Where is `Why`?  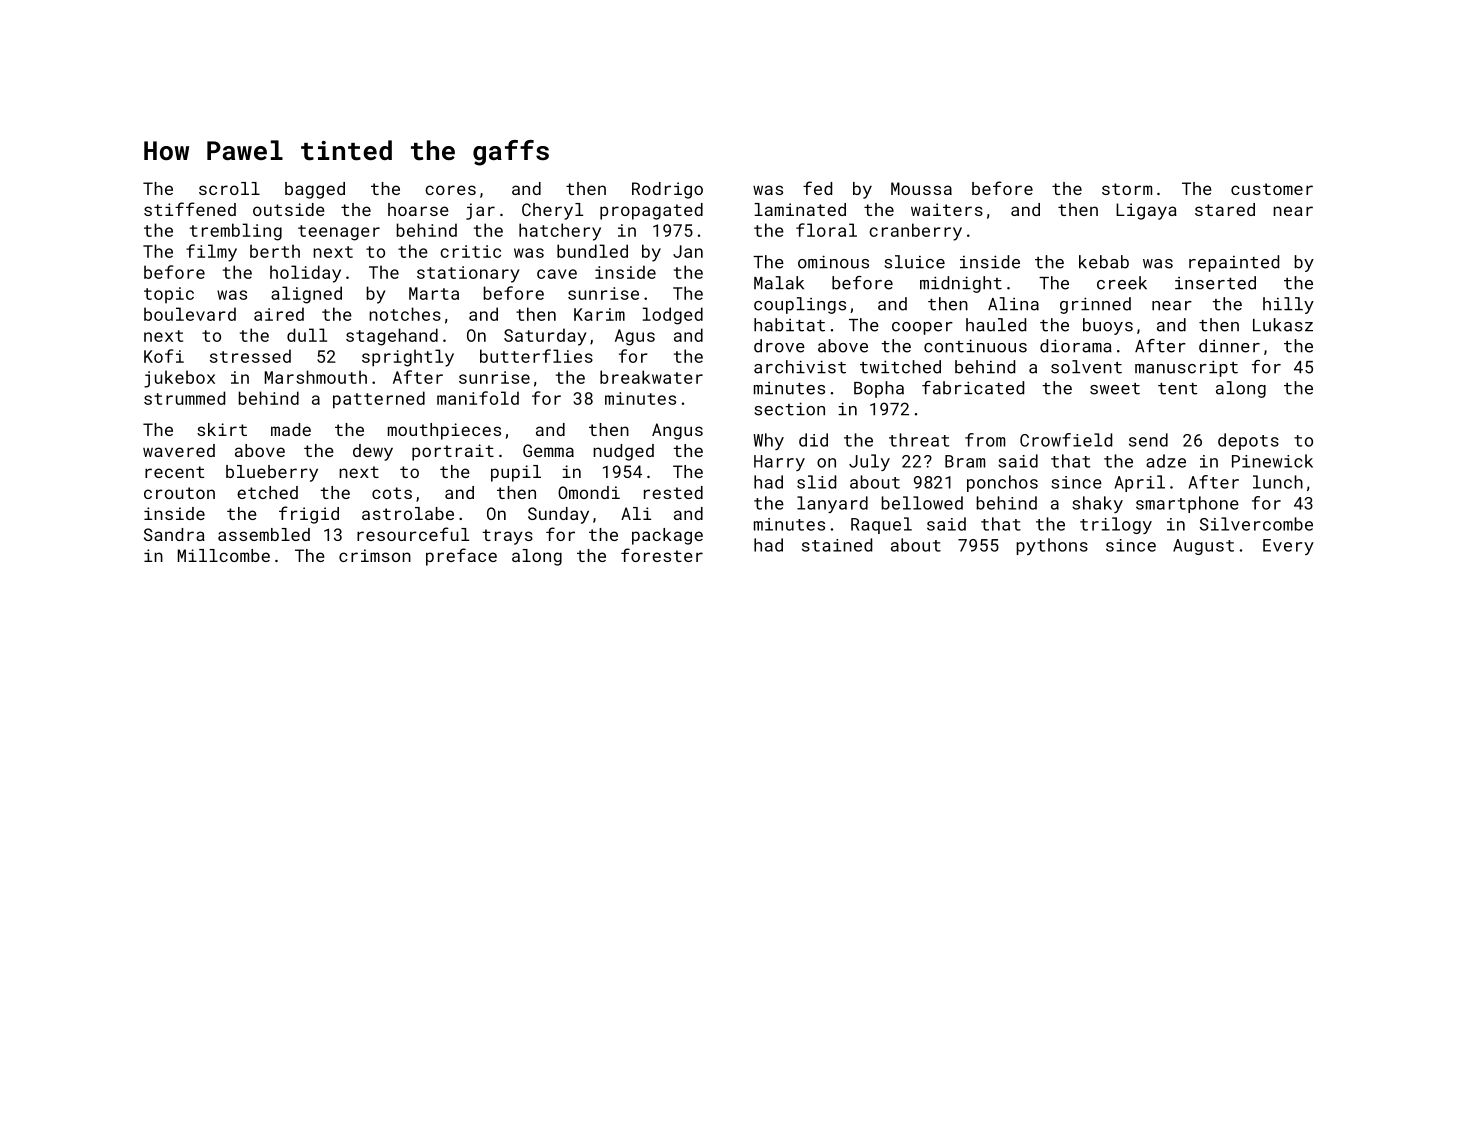
Why is located at coordinates (768, 441).
